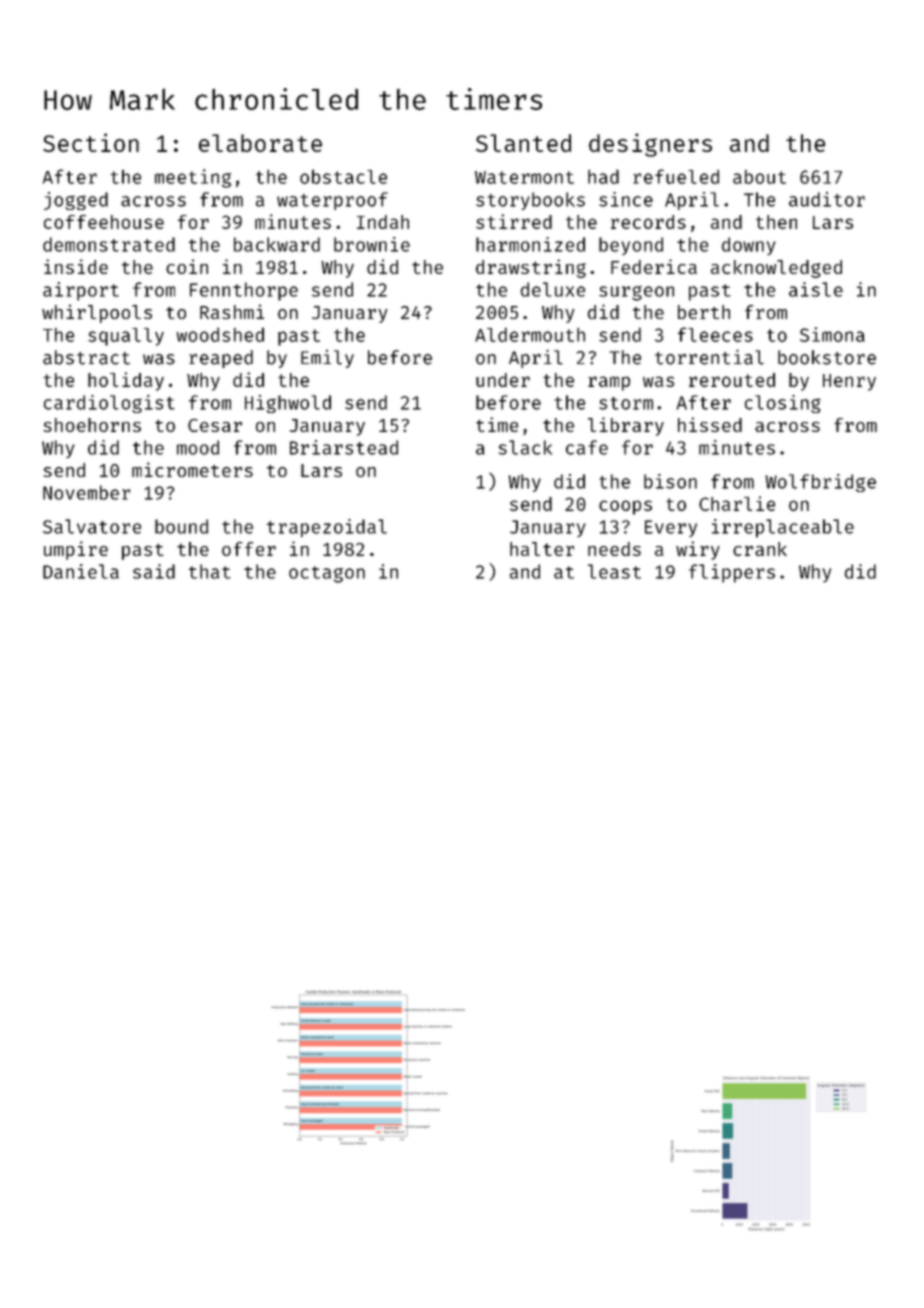 This page has height=1308, width=924. I want to click on torrential, so click(709, 357).
